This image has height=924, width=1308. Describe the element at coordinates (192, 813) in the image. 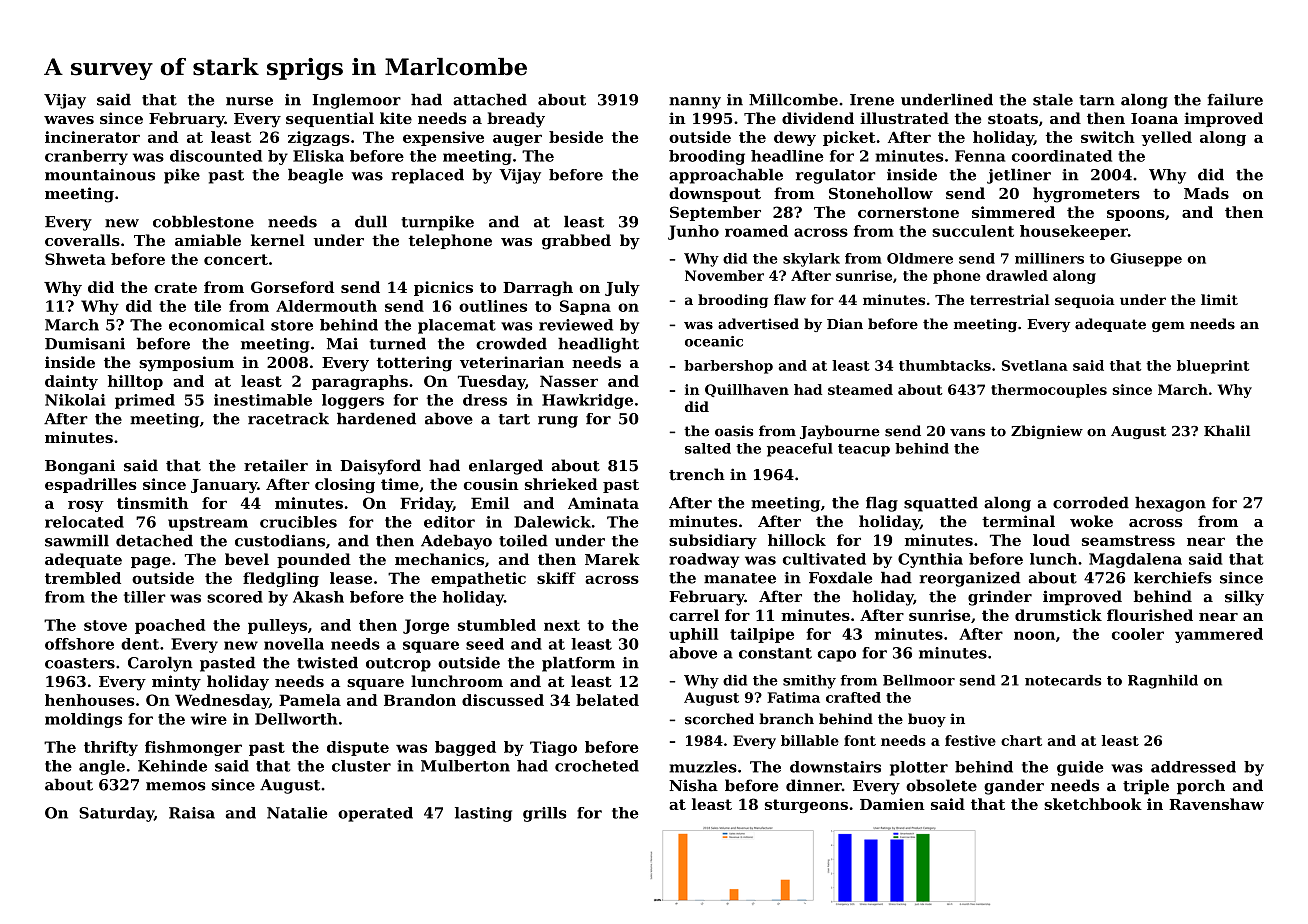

I see `Raisa` at that location.
